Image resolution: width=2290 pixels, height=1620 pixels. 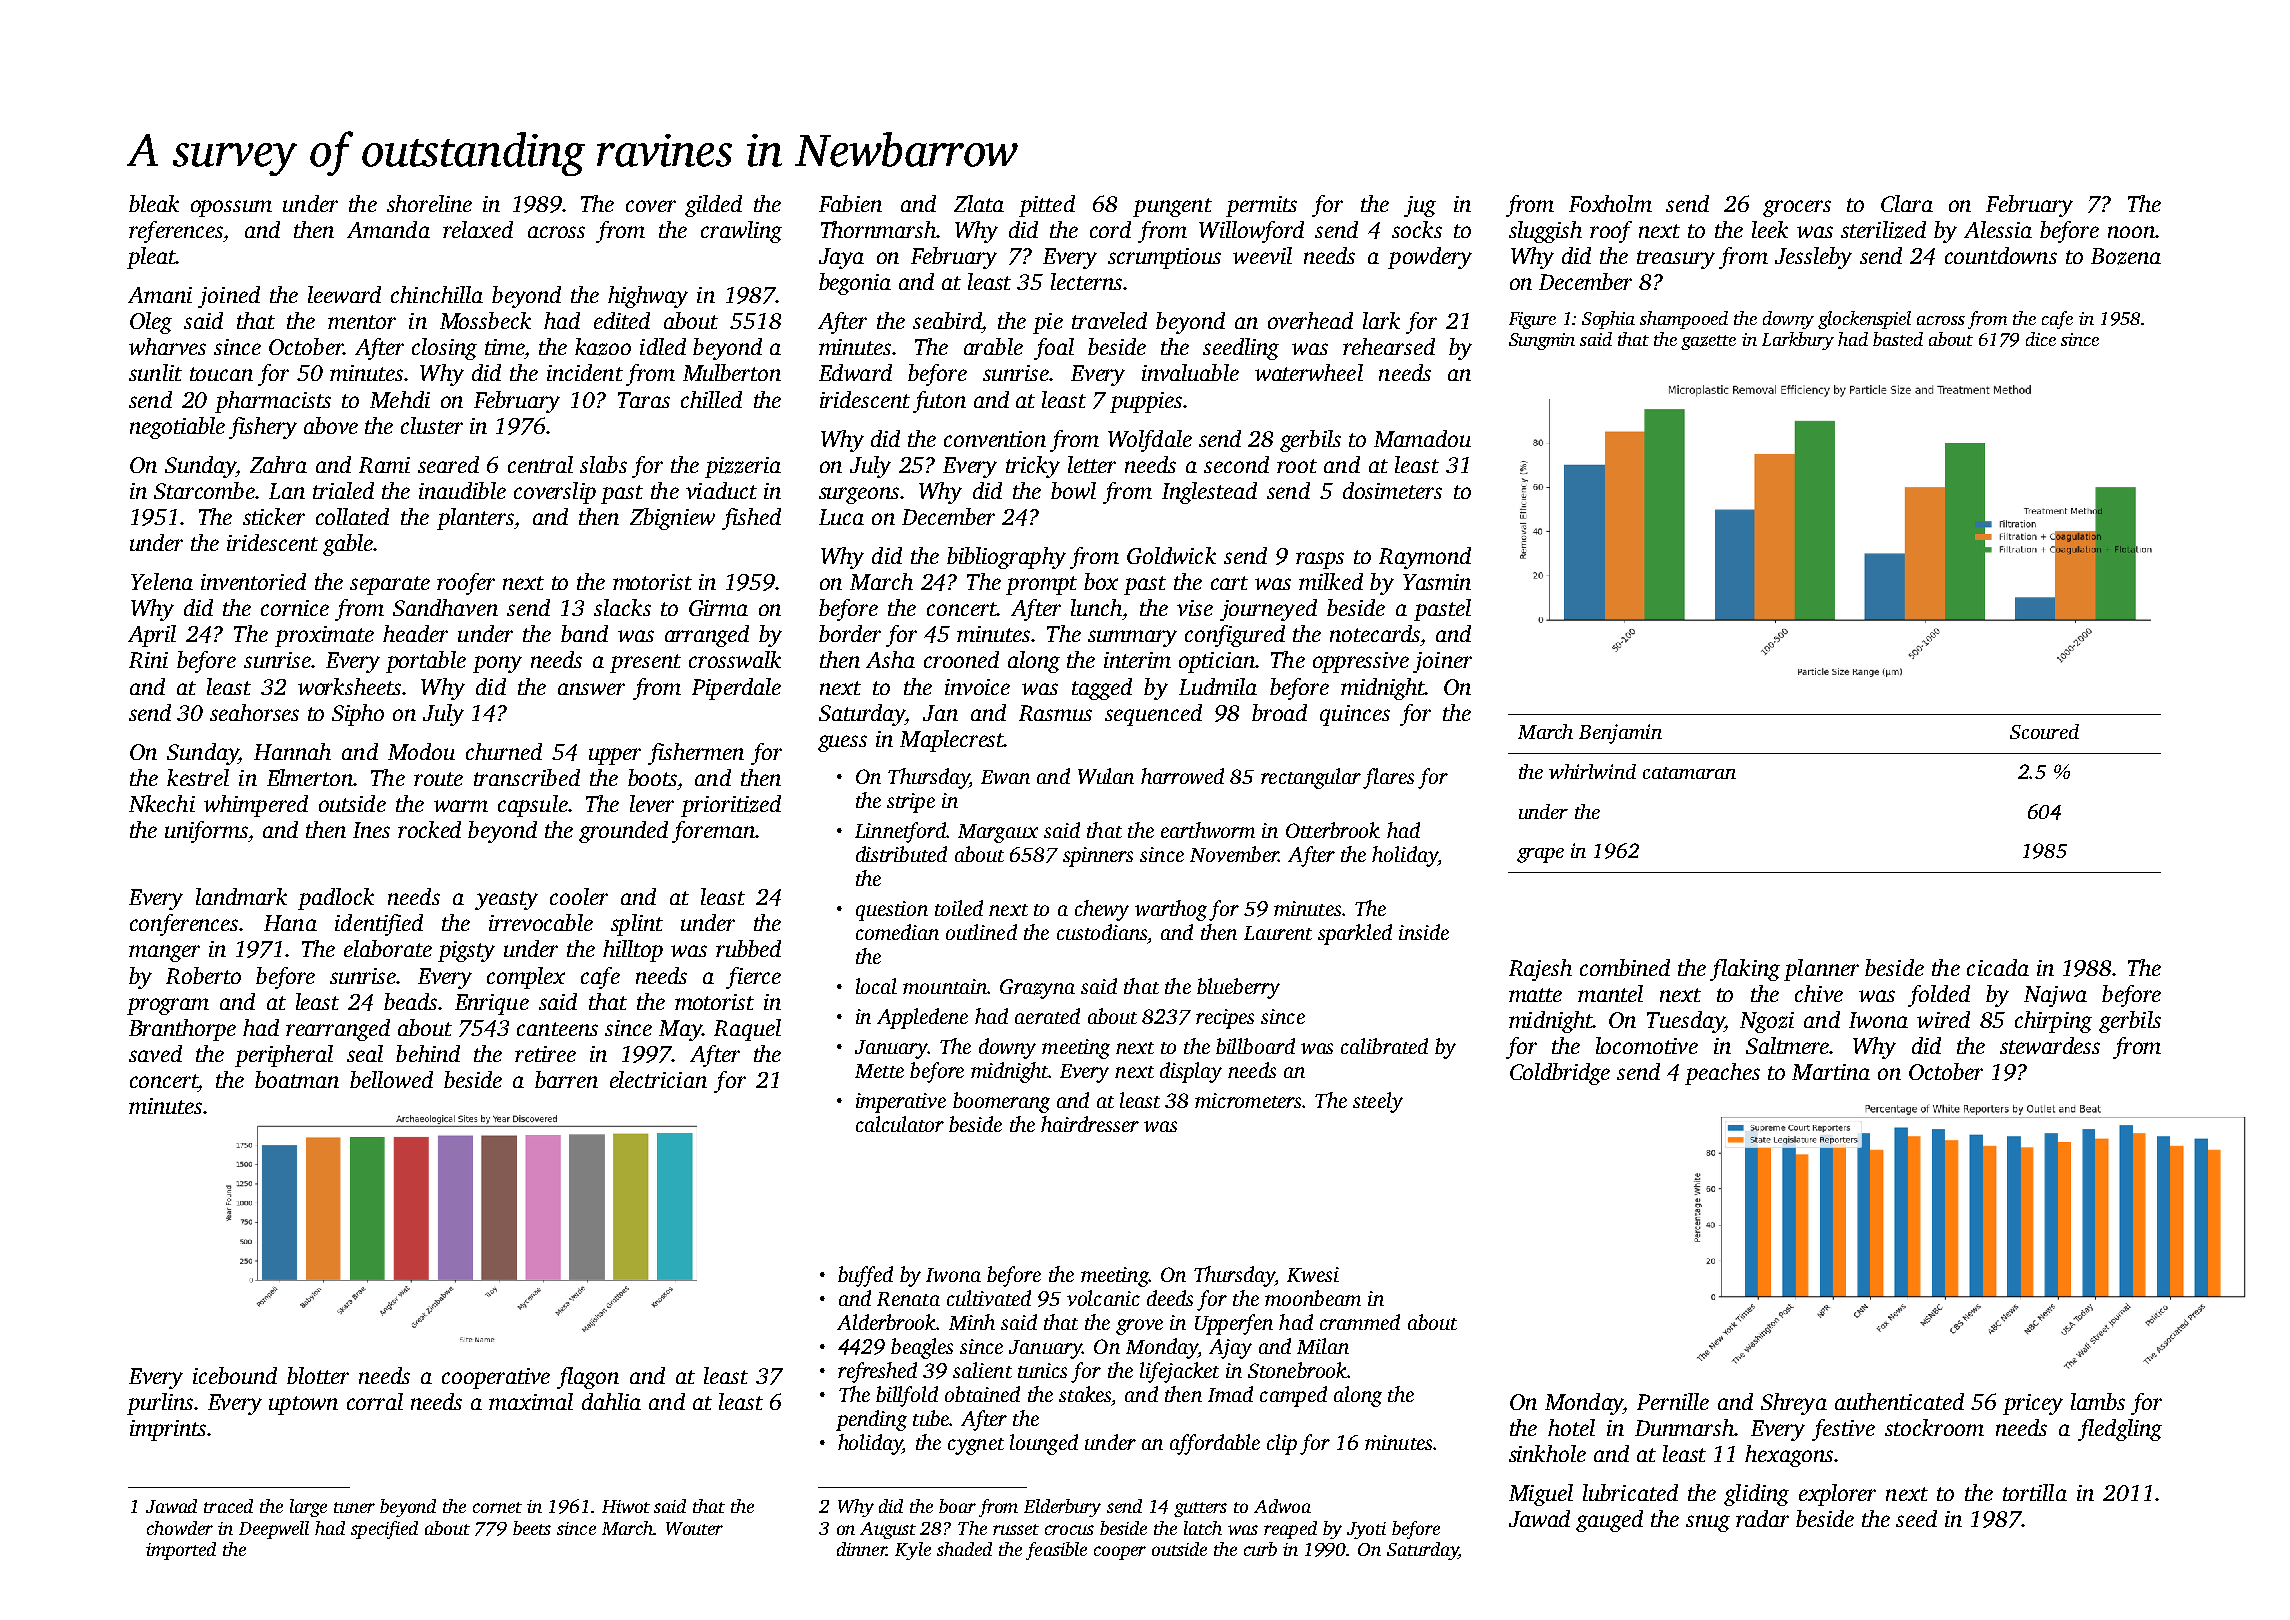 What do you see at coordinates (1378, 1102) in the image?
I see `steely` at bounding box center [1378, 1102].
